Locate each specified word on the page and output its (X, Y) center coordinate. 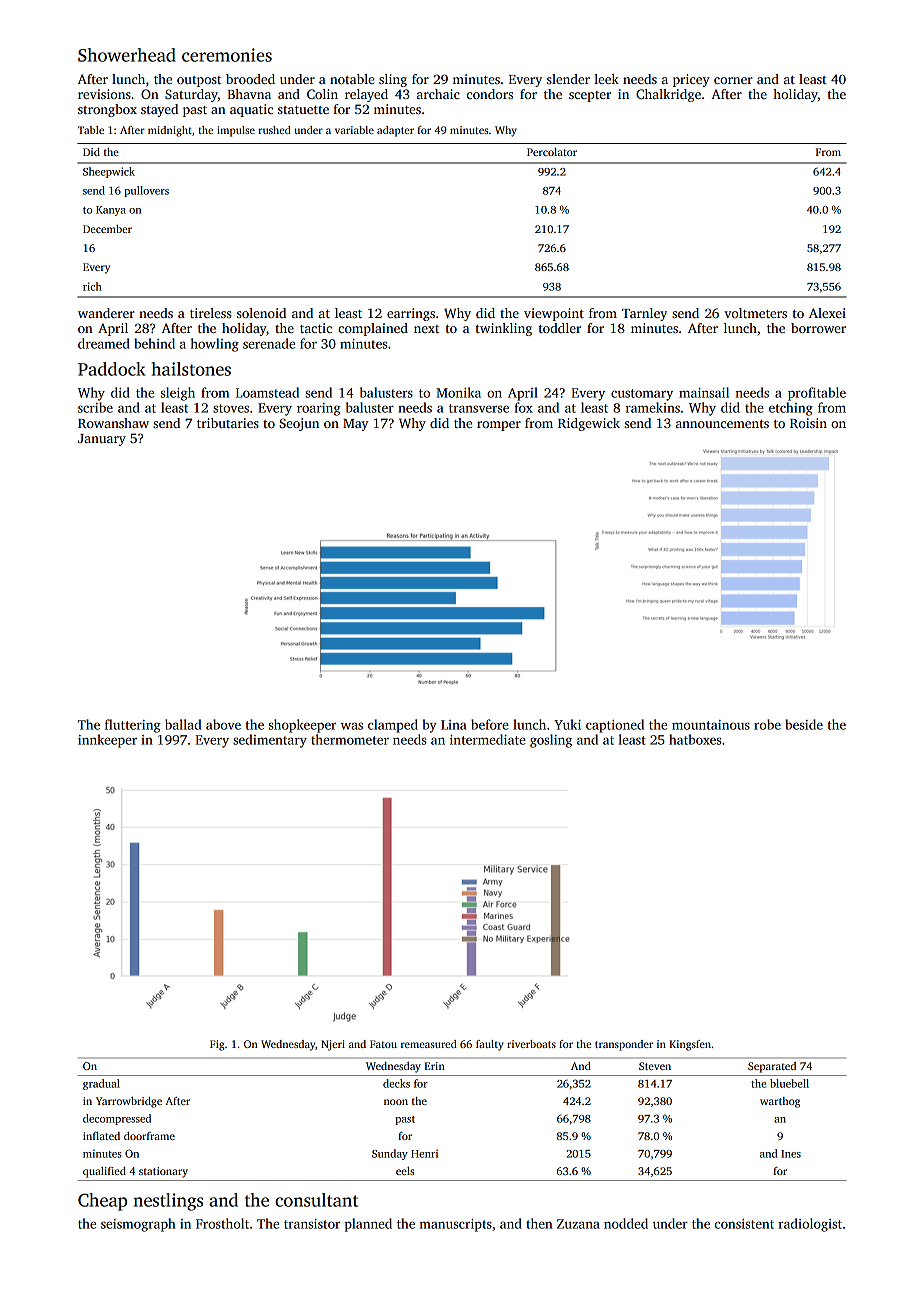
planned (368, 1225)
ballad (183, 724)
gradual (101, 1084)
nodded (626, 1223)
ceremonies (227, 55)
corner (733, 80)
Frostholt (222, 1223)
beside (804, 724)
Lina (454, 725)
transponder (624, 1045)
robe (767, 724)
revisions (104, 94)
